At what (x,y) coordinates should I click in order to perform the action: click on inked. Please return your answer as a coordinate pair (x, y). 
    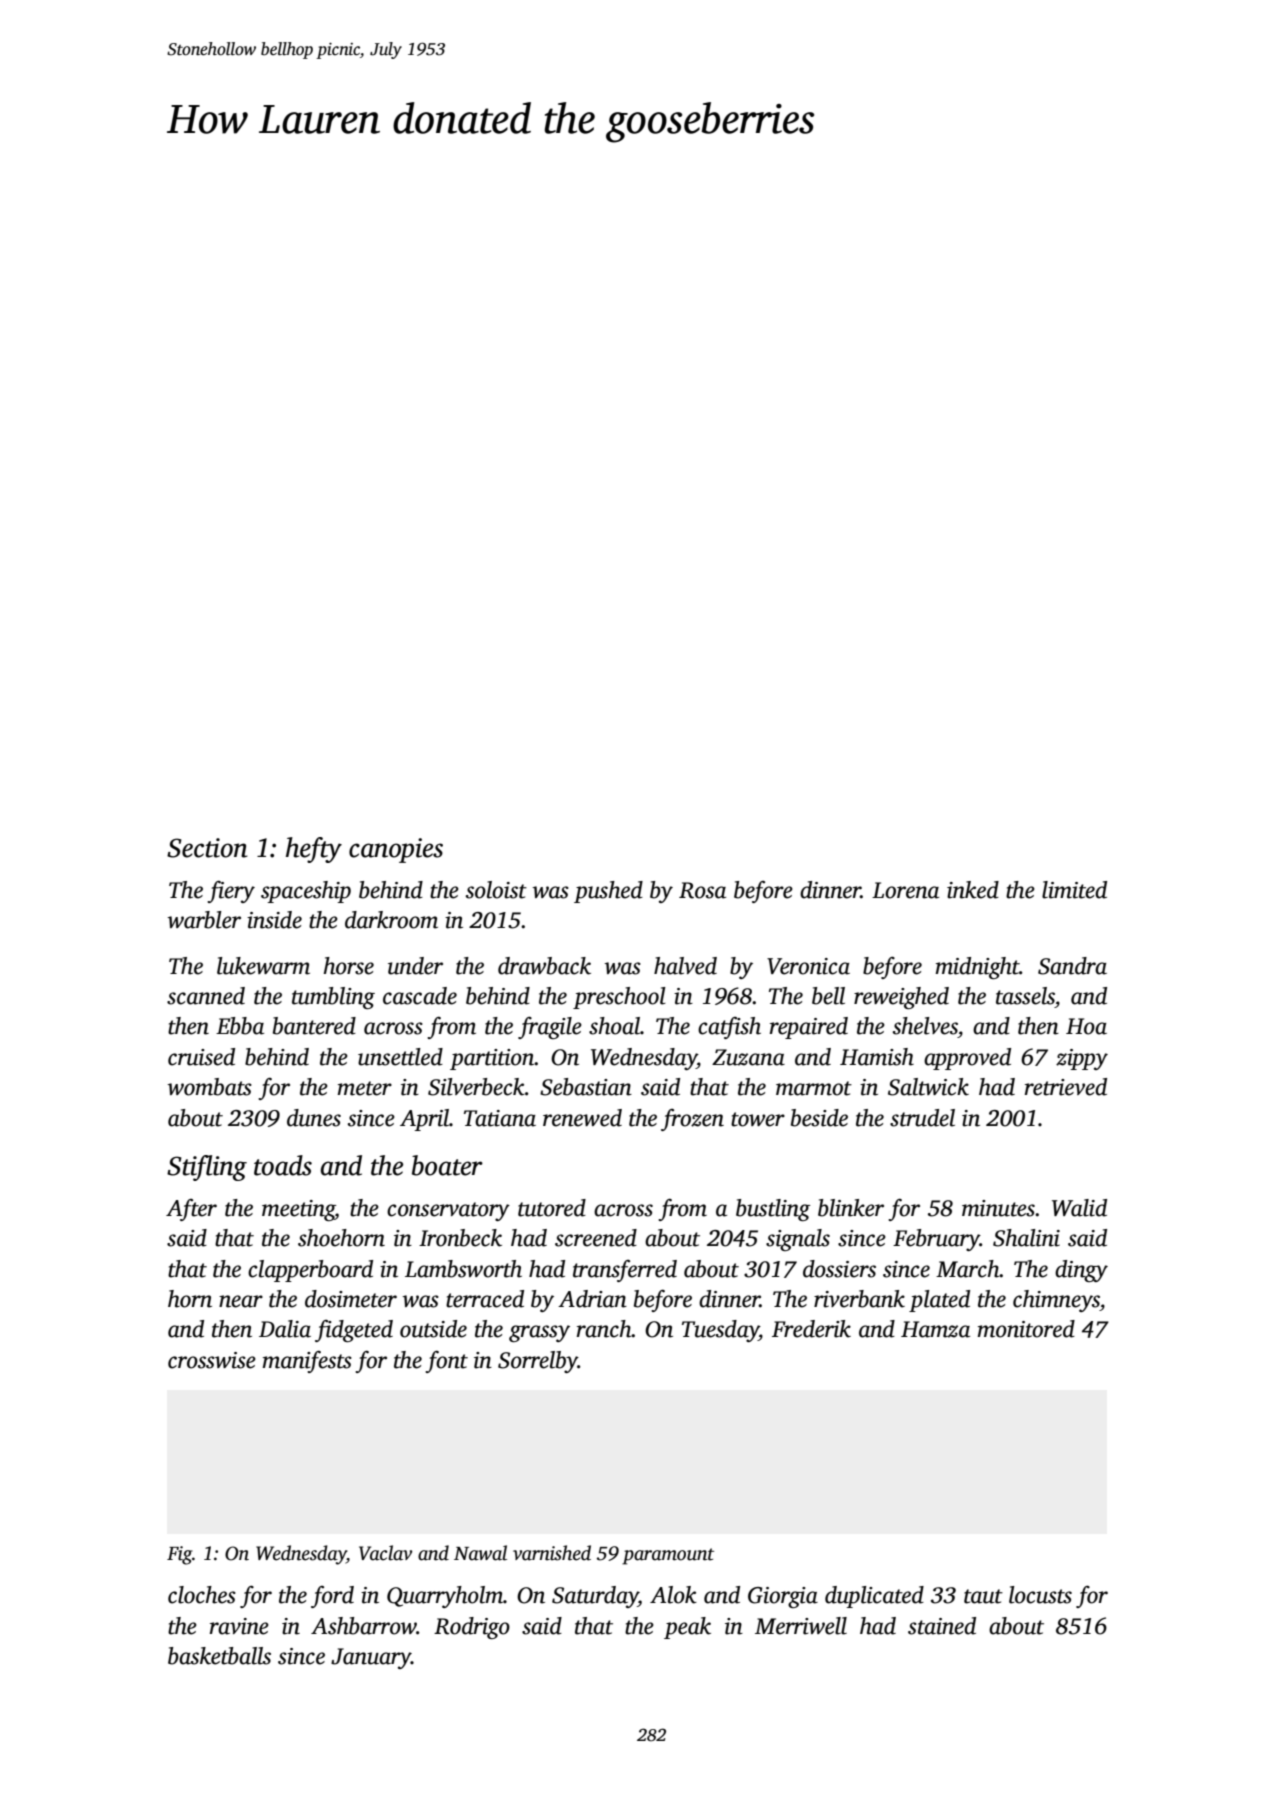
    Looking at the image, I should click on (973, 890).
